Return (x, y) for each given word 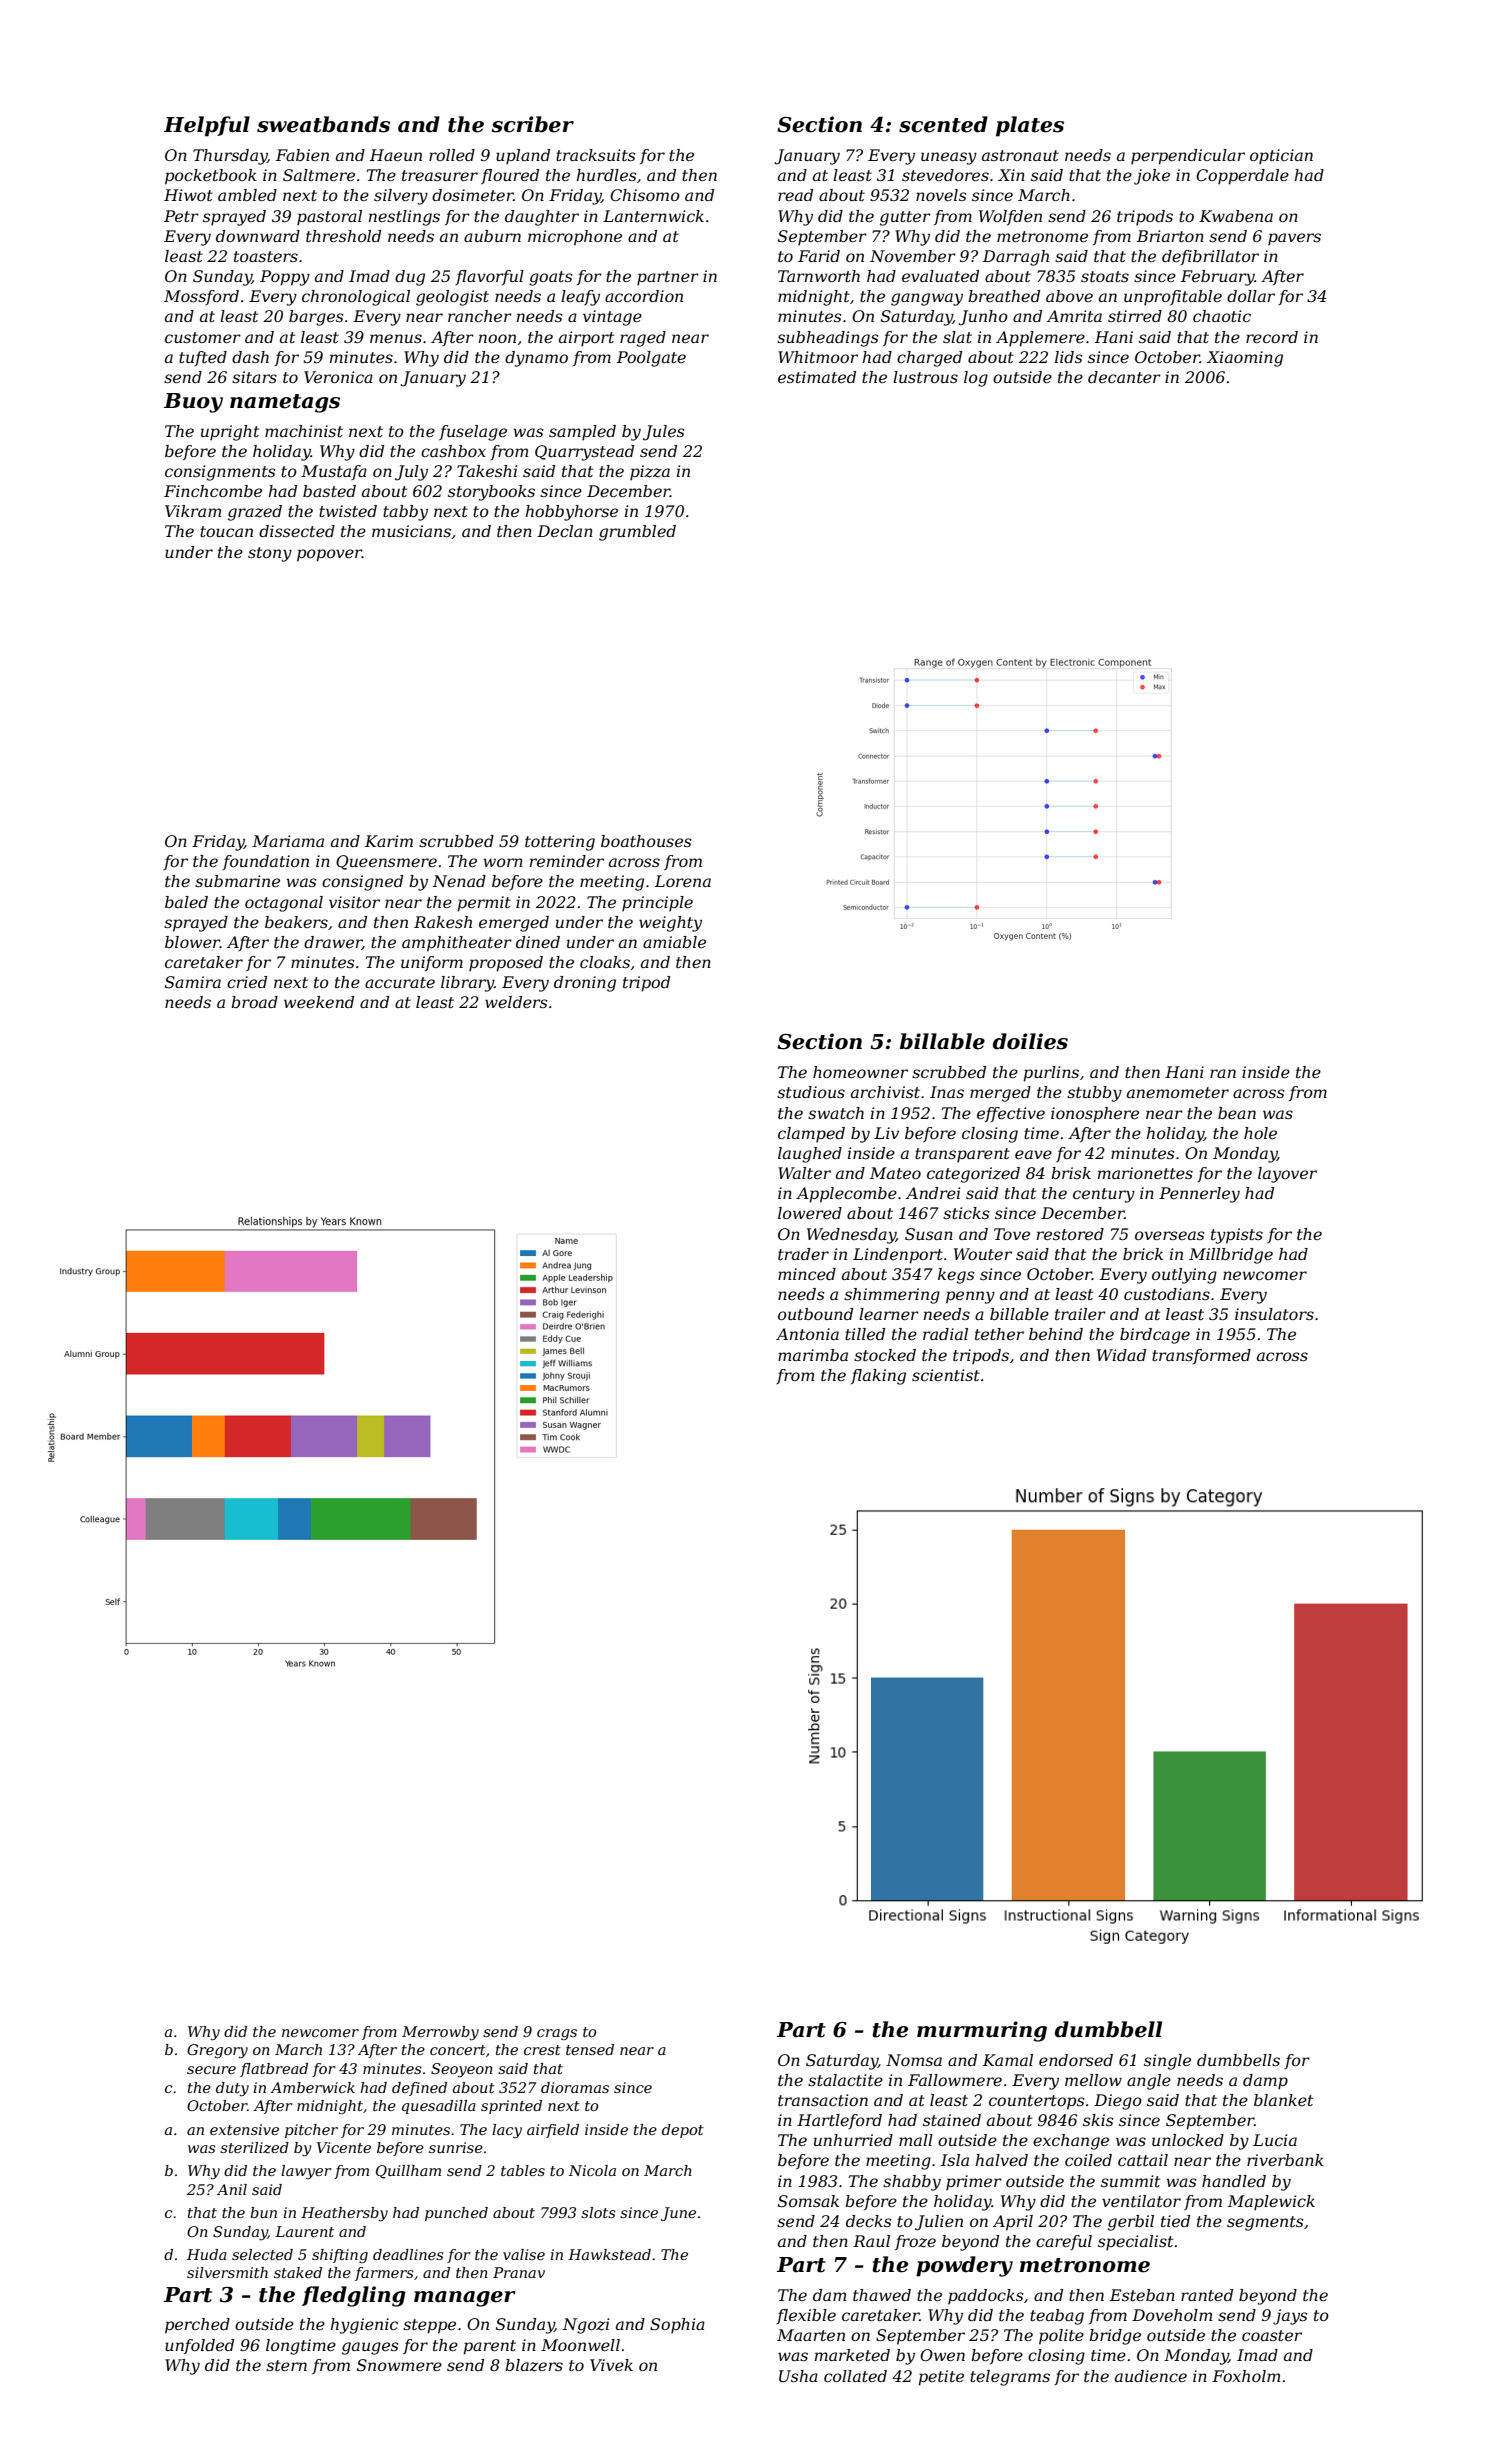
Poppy (285, 278)
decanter (1124, 377)
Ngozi (585, 2326)
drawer (333, 943)
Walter (804, 1173)
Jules (664, 433)
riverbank (1285, 2160)
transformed (1201, 1356)
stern (286, 2365)
